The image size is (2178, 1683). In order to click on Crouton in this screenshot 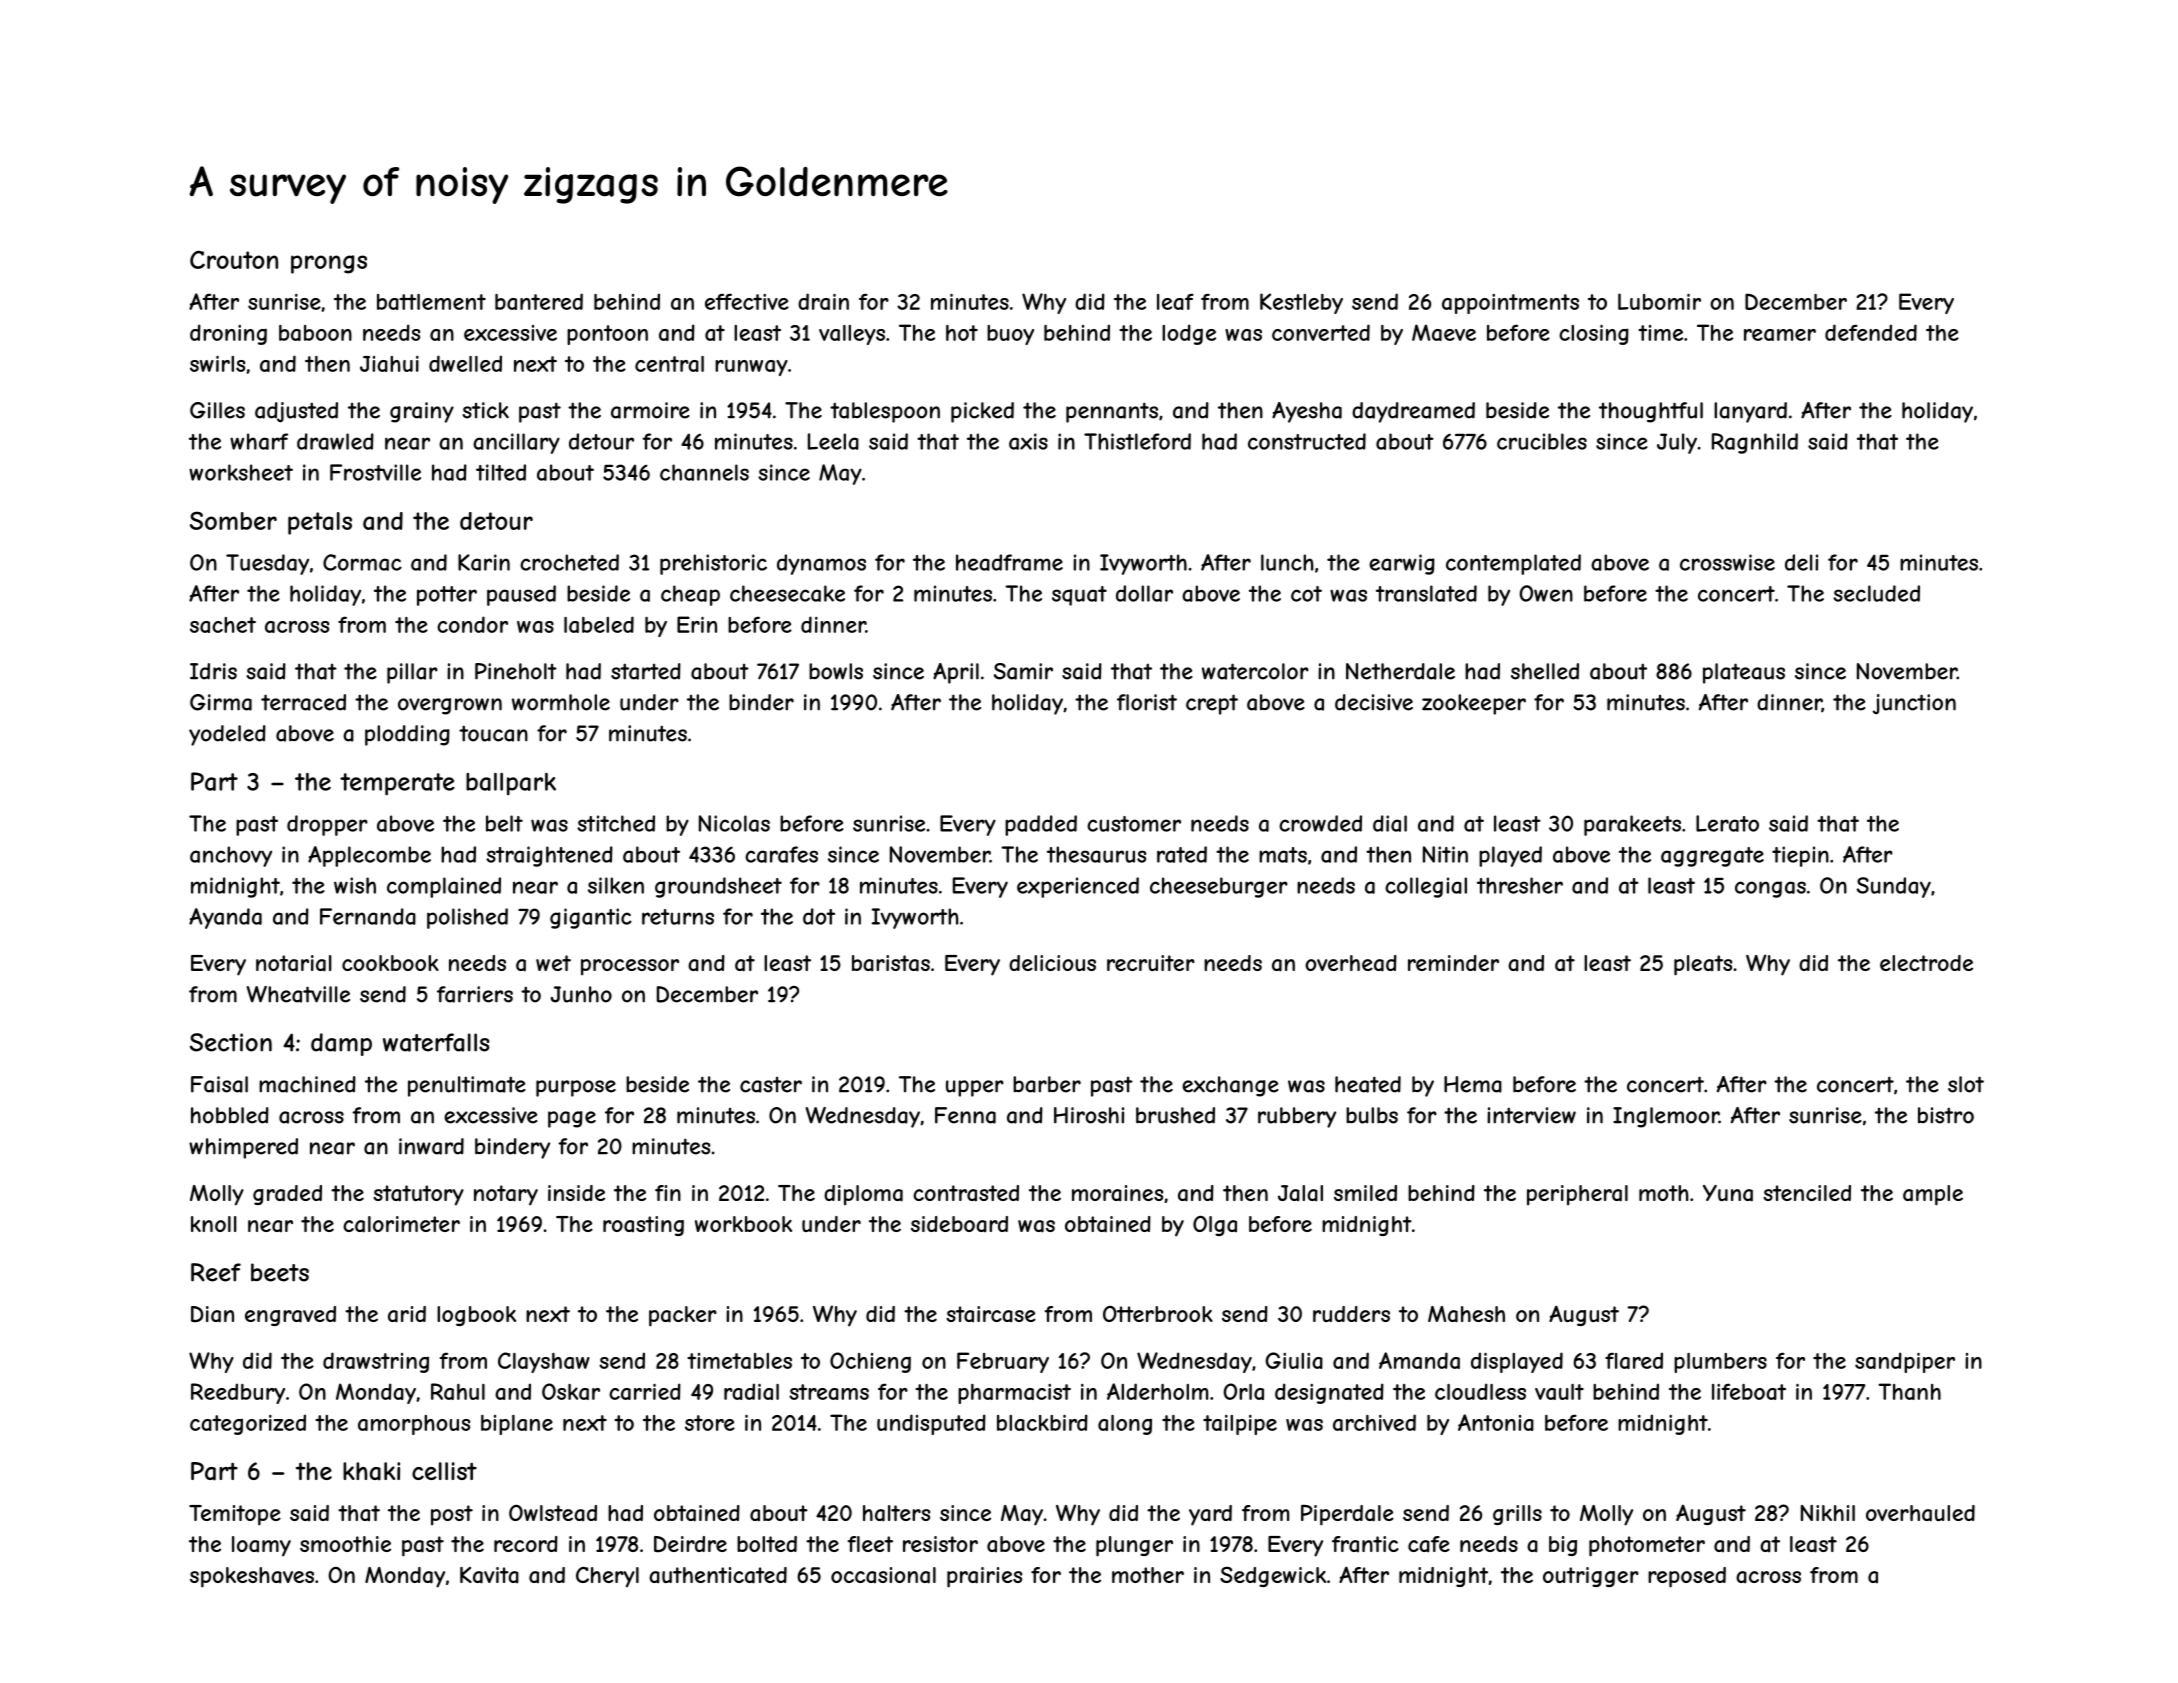, I will do `click(234, 259)`.
